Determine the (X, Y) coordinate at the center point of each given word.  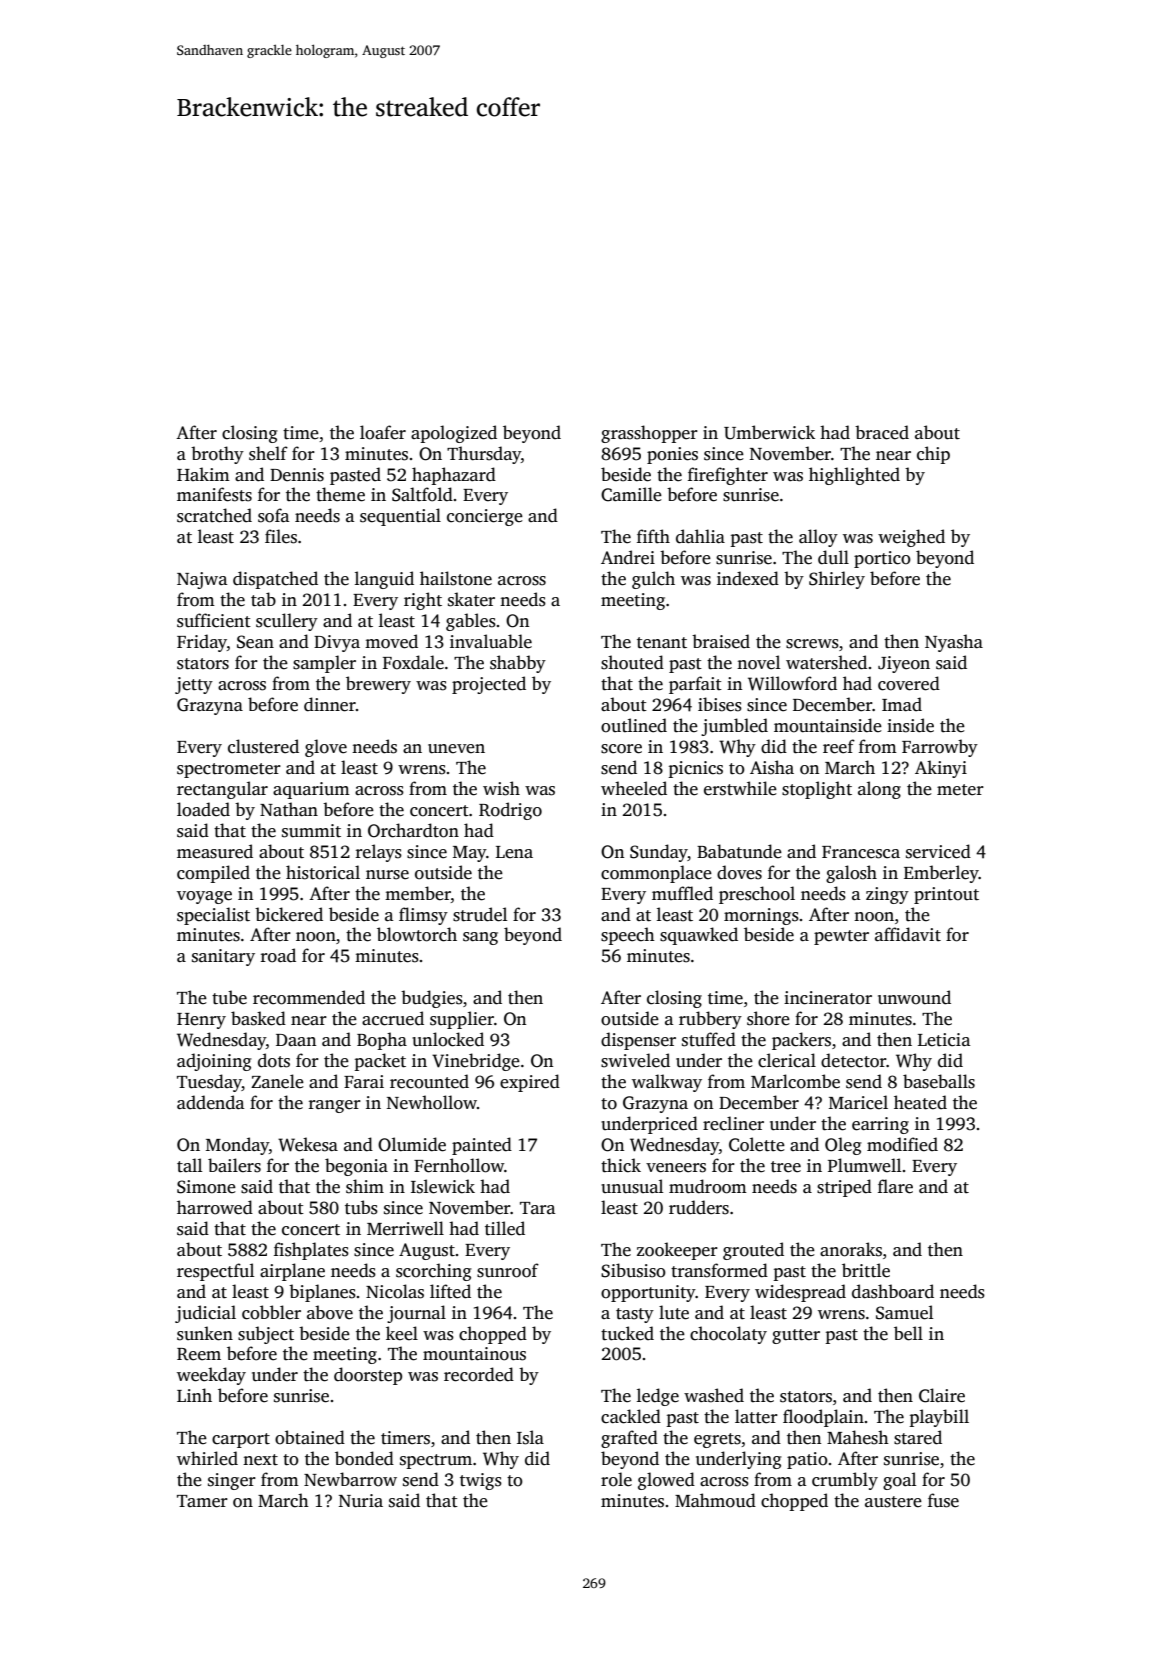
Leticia (944, 1040)
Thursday (484, 455)
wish (501, 788)
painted (482, 1146)
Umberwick (769, 432)
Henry (201, 1021)
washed (714, 1395)
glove (326, 748)
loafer (383, 432)
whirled (207, 1458)
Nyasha (954, 643)
